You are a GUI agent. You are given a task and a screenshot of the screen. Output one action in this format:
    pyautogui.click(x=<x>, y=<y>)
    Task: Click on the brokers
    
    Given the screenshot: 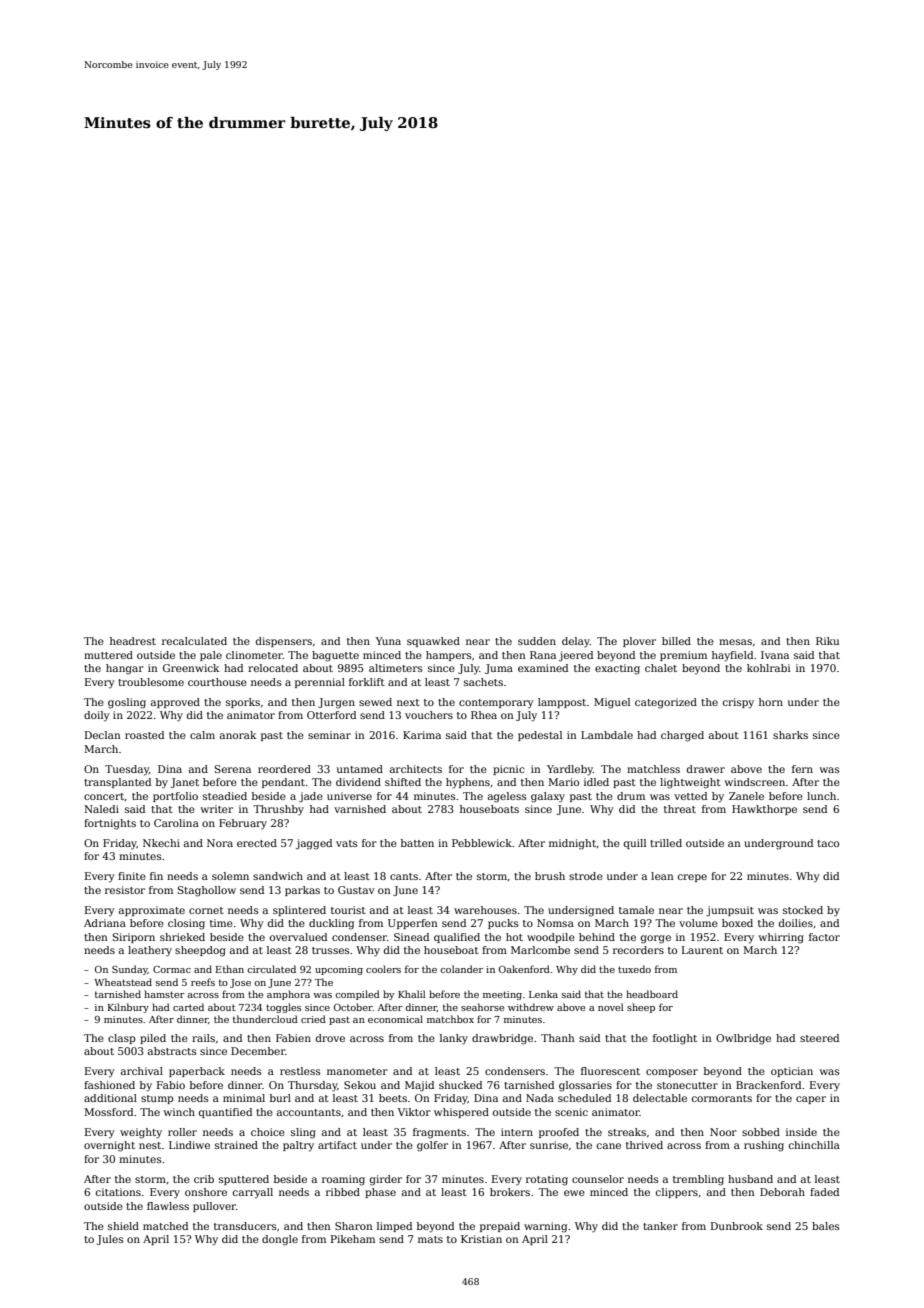 What is the action you would take?
    pyautogui.click(x=510, y=1192)
